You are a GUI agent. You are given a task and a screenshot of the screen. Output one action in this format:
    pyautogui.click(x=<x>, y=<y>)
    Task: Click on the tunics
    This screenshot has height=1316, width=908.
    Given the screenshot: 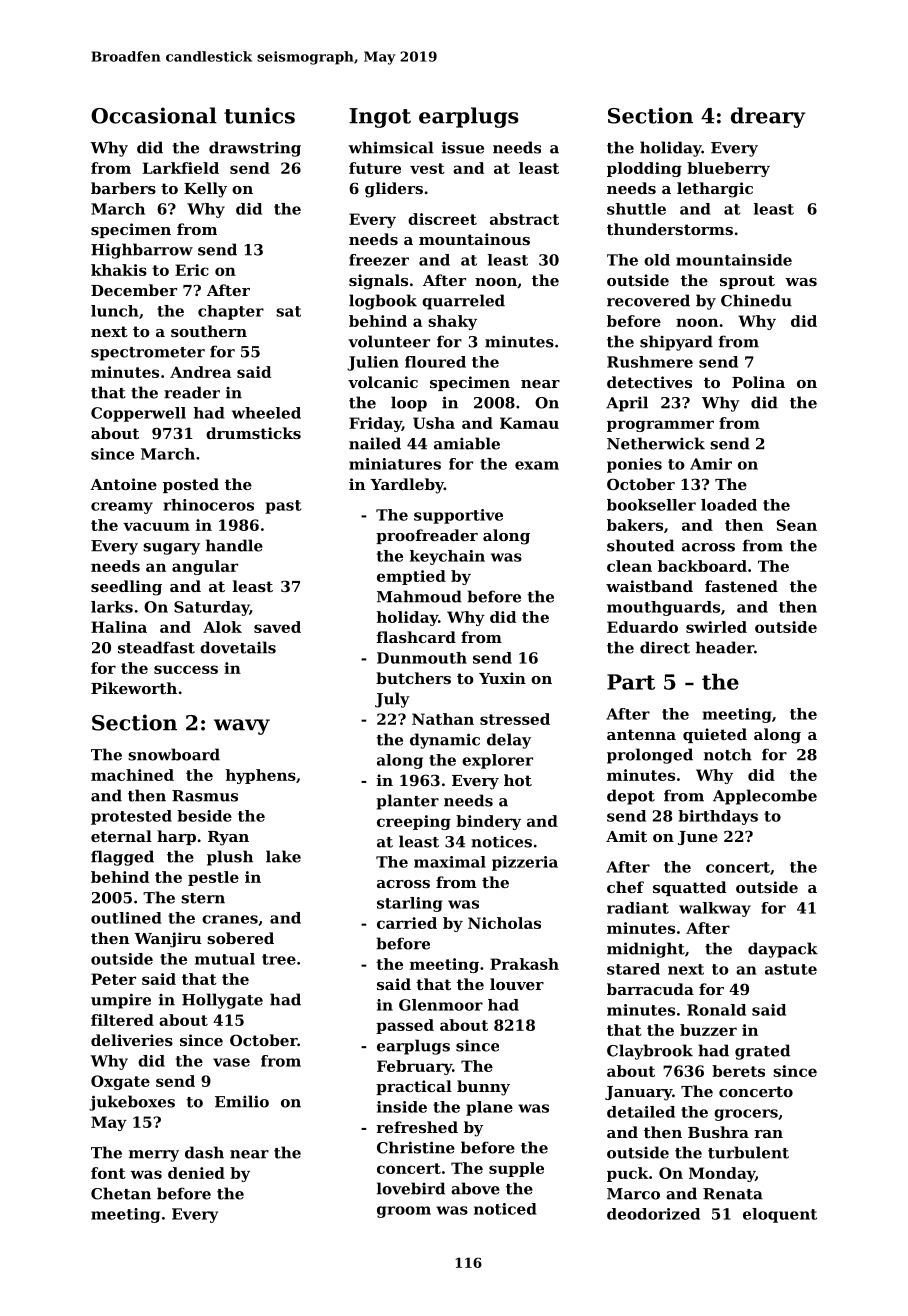 What is the action you would take?
    pyautogui.click(x=259, y=115)
